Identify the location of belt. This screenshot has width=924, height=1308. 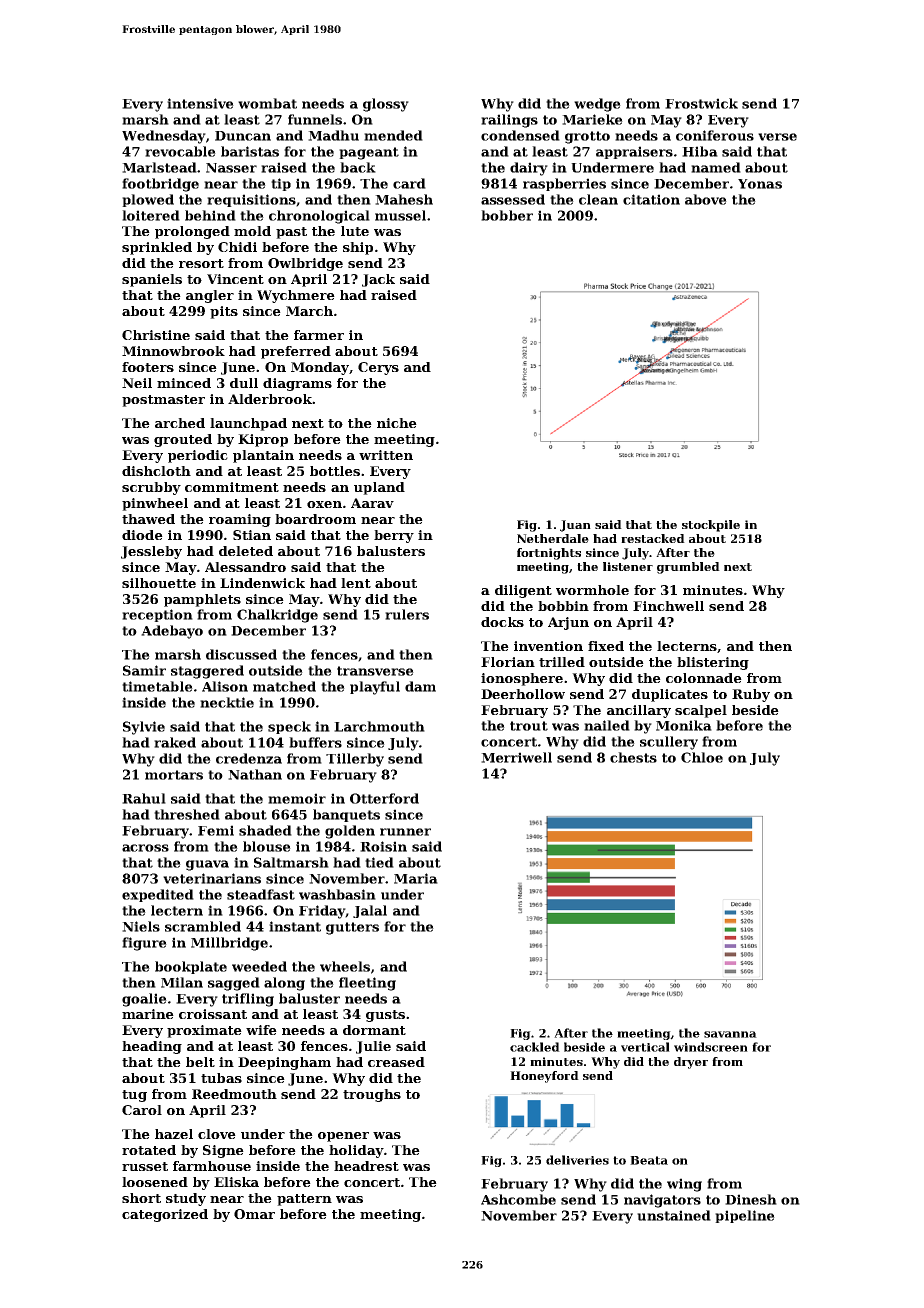
(200, 1062).
